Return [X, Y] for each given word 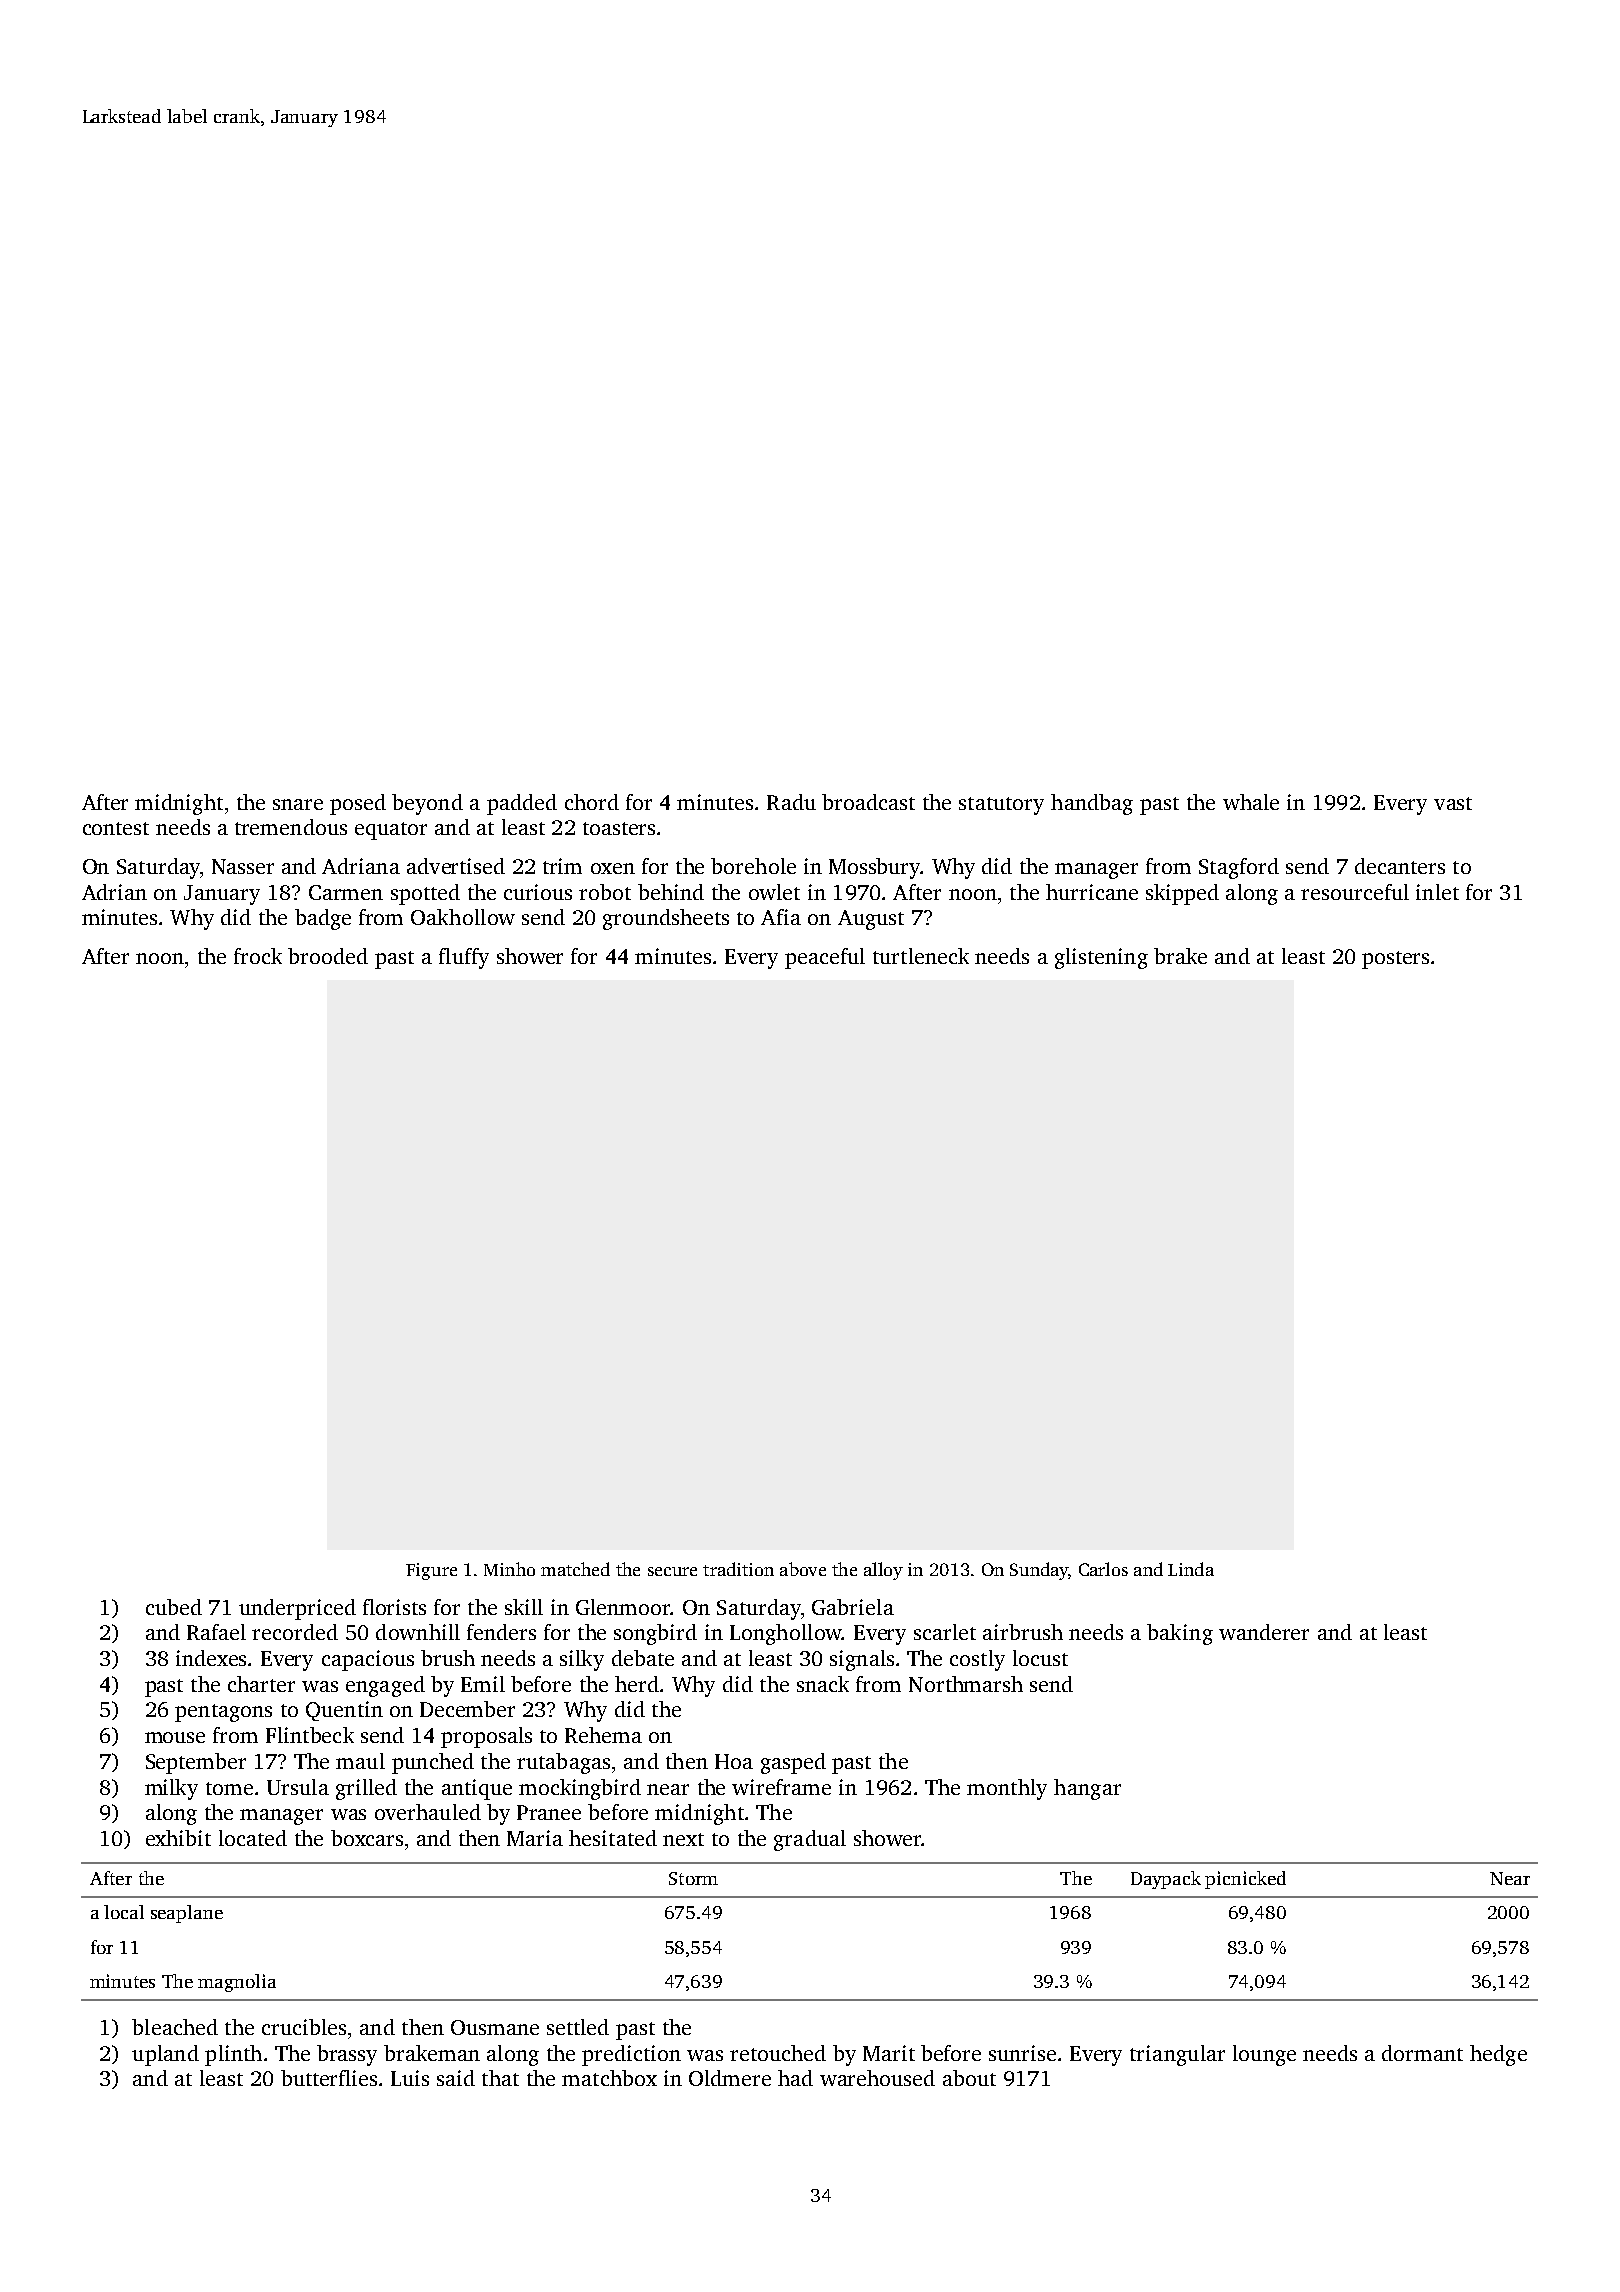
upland [165, 2055]
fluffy [464, 958]
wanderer [1264, 1632]
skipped [1182, 894]
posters [1395, 960]
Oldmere [730, 2078]
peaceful [825, 958]
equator [391, 831]
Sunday [1039, 1571]
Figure [431, 1571]
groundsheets [666, 919]
